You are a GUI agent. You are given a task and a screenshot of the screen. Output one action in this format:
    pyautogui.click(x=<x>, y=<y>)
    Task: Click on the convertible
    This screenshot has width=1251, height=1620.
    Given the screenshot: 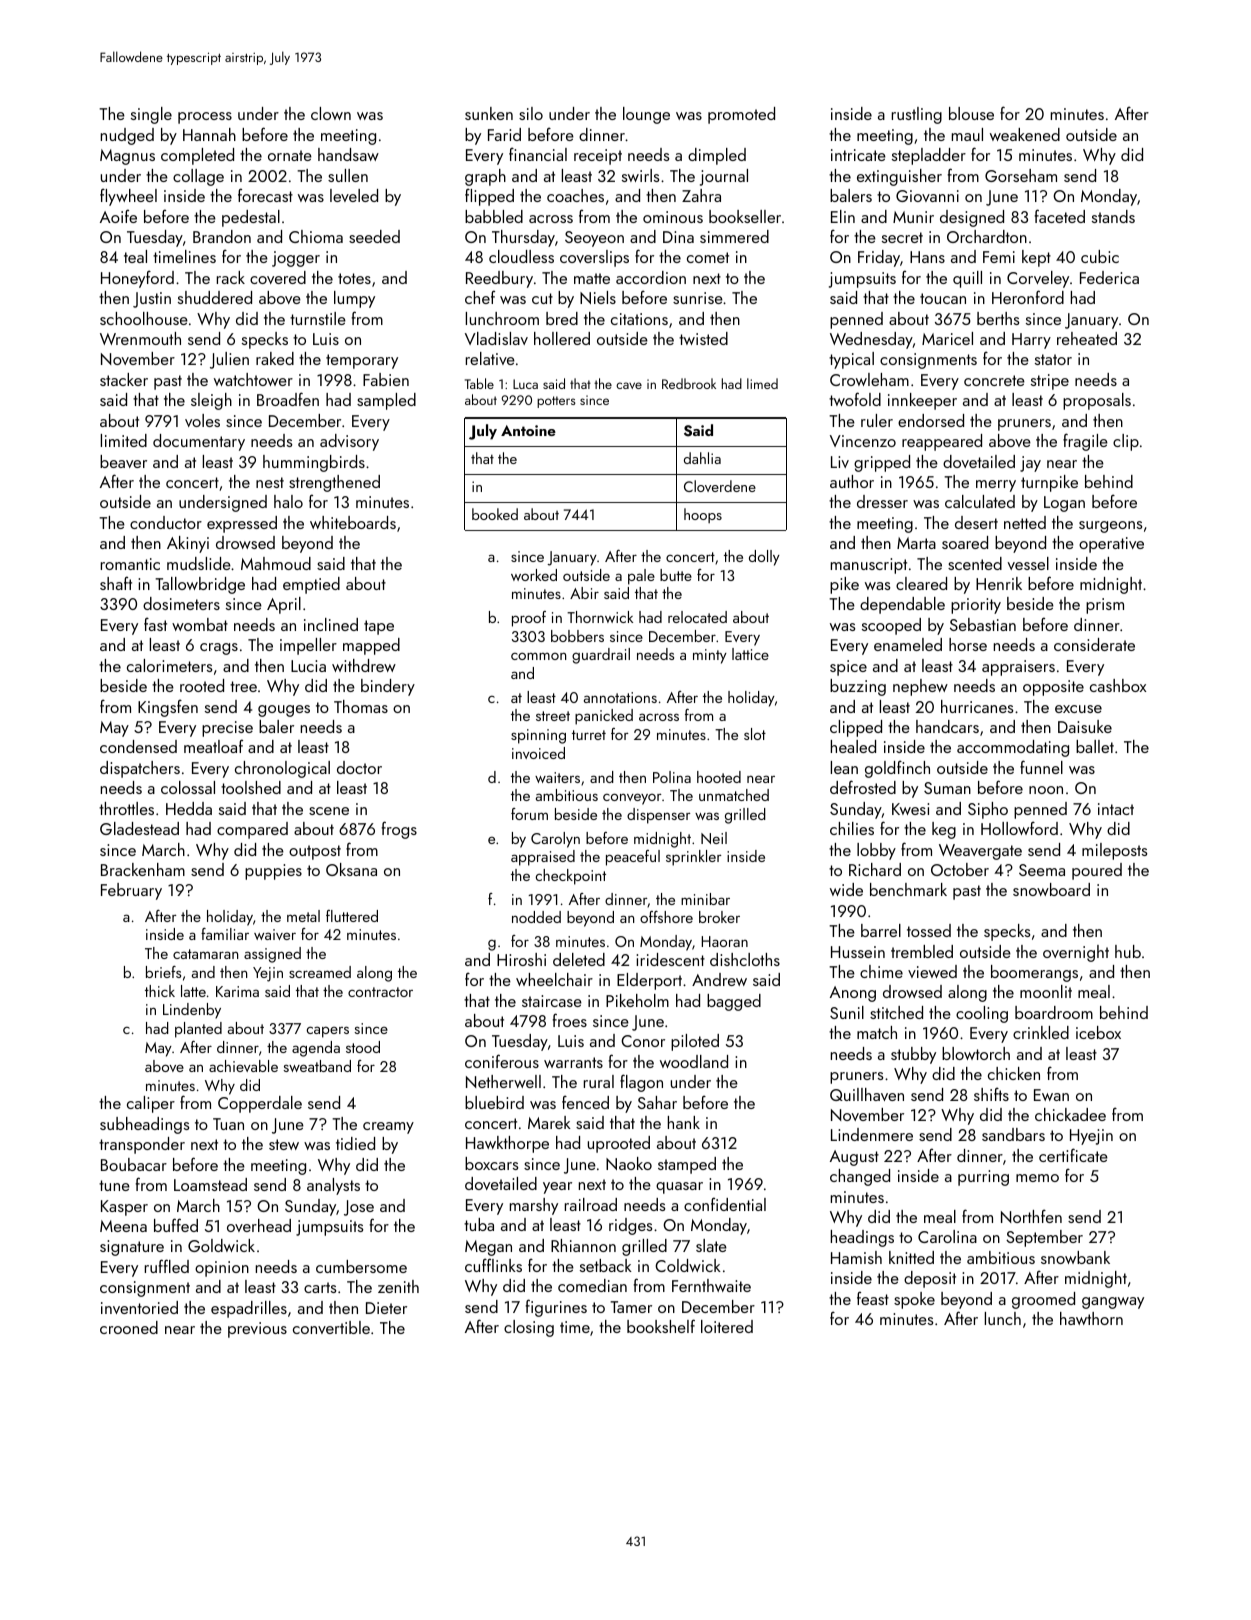 What is the action you would take?
    pyautogui.click(x=331, y=1327)
